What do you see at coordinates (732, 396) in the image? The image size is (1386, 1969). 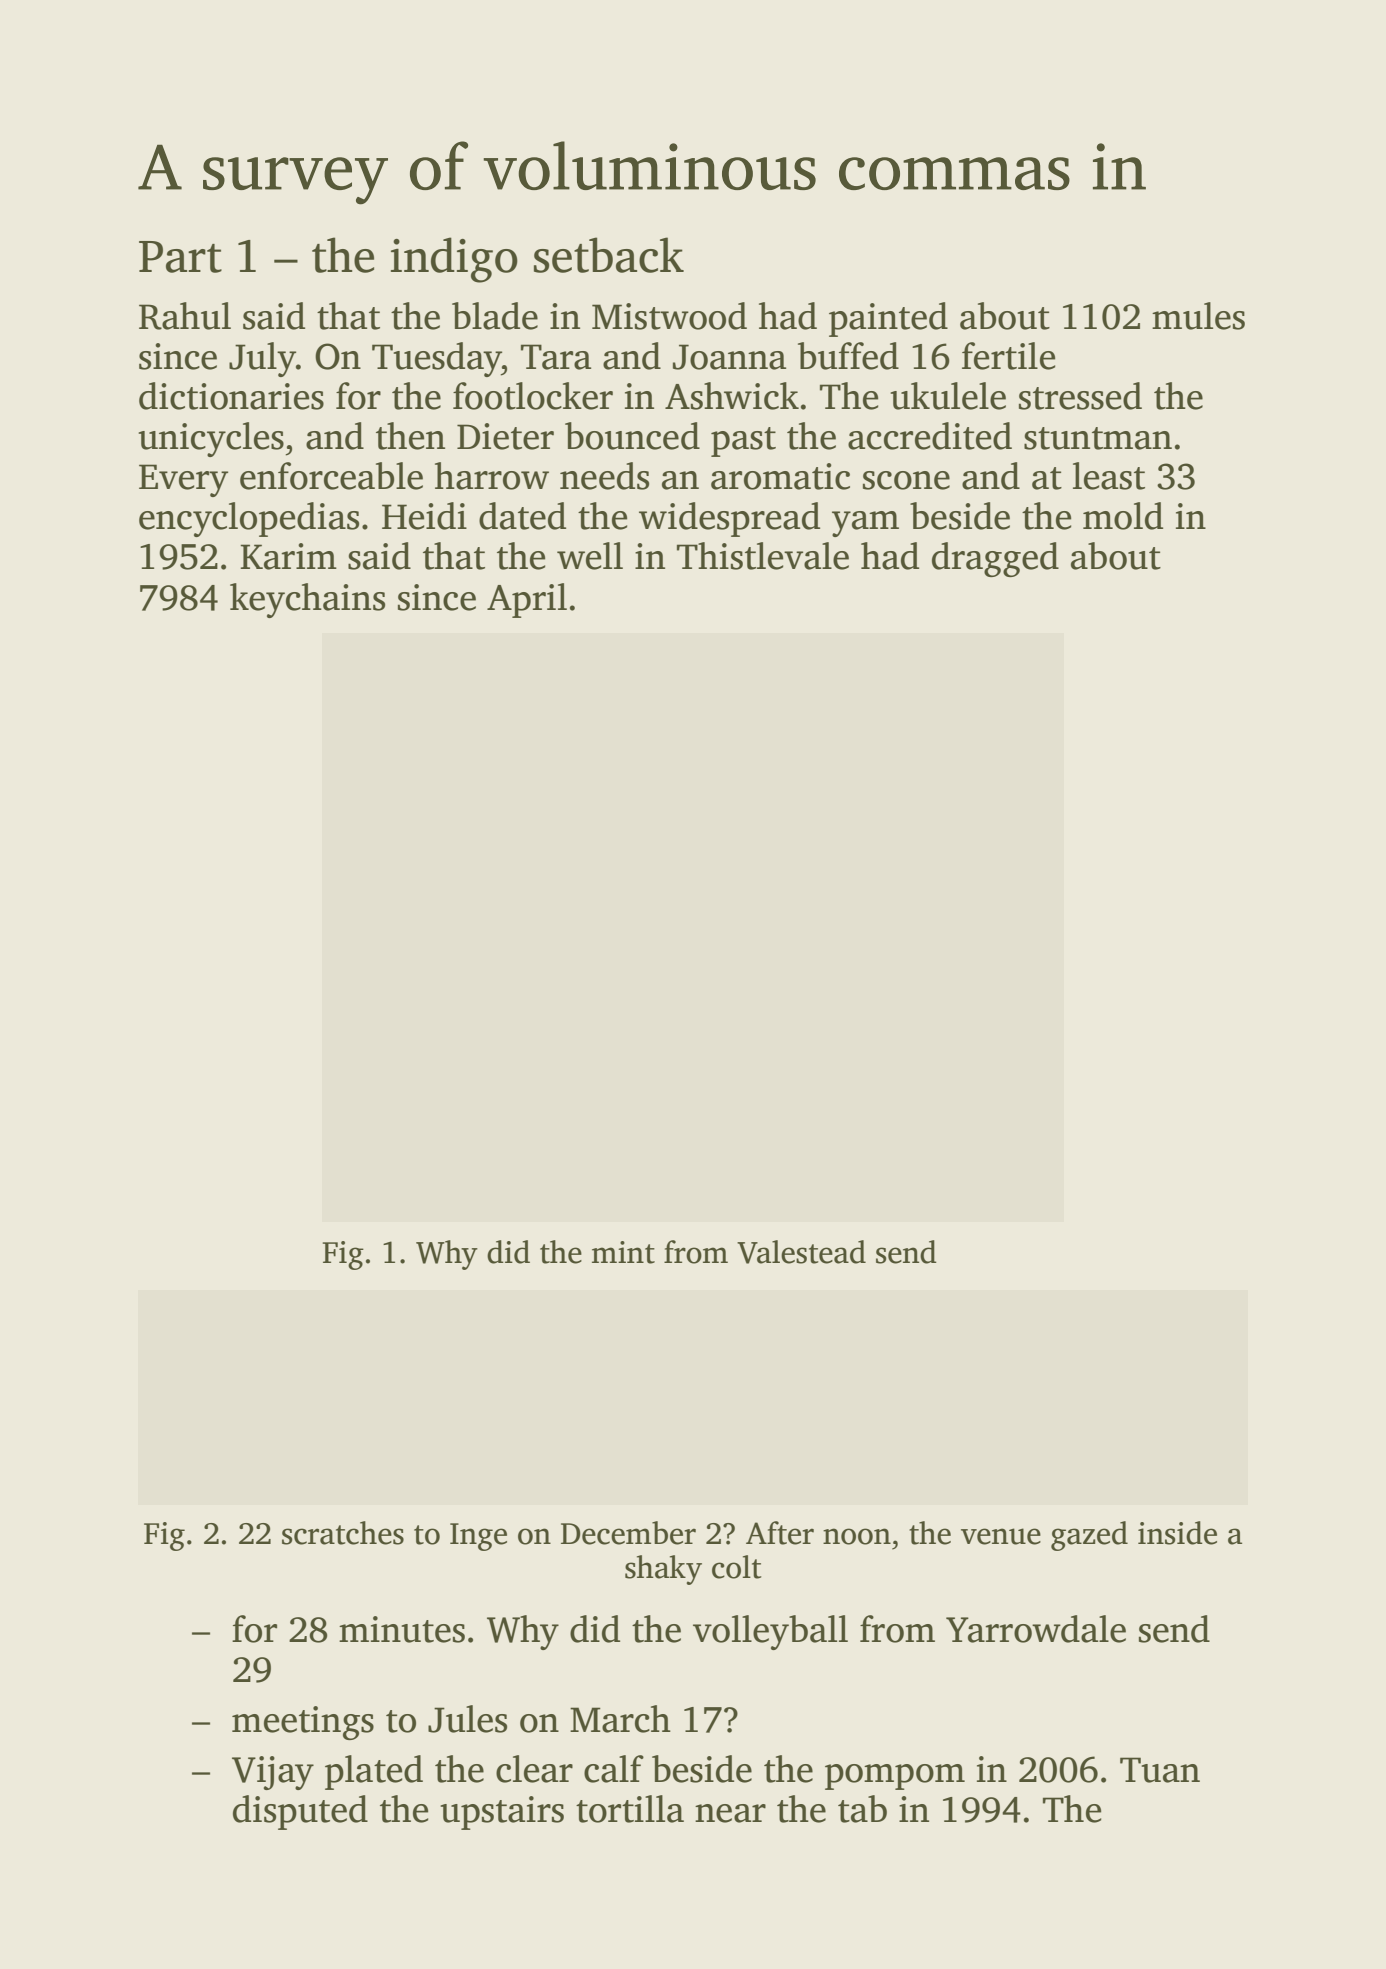 I see `Ashwick` at bounding box center [732, 396].
